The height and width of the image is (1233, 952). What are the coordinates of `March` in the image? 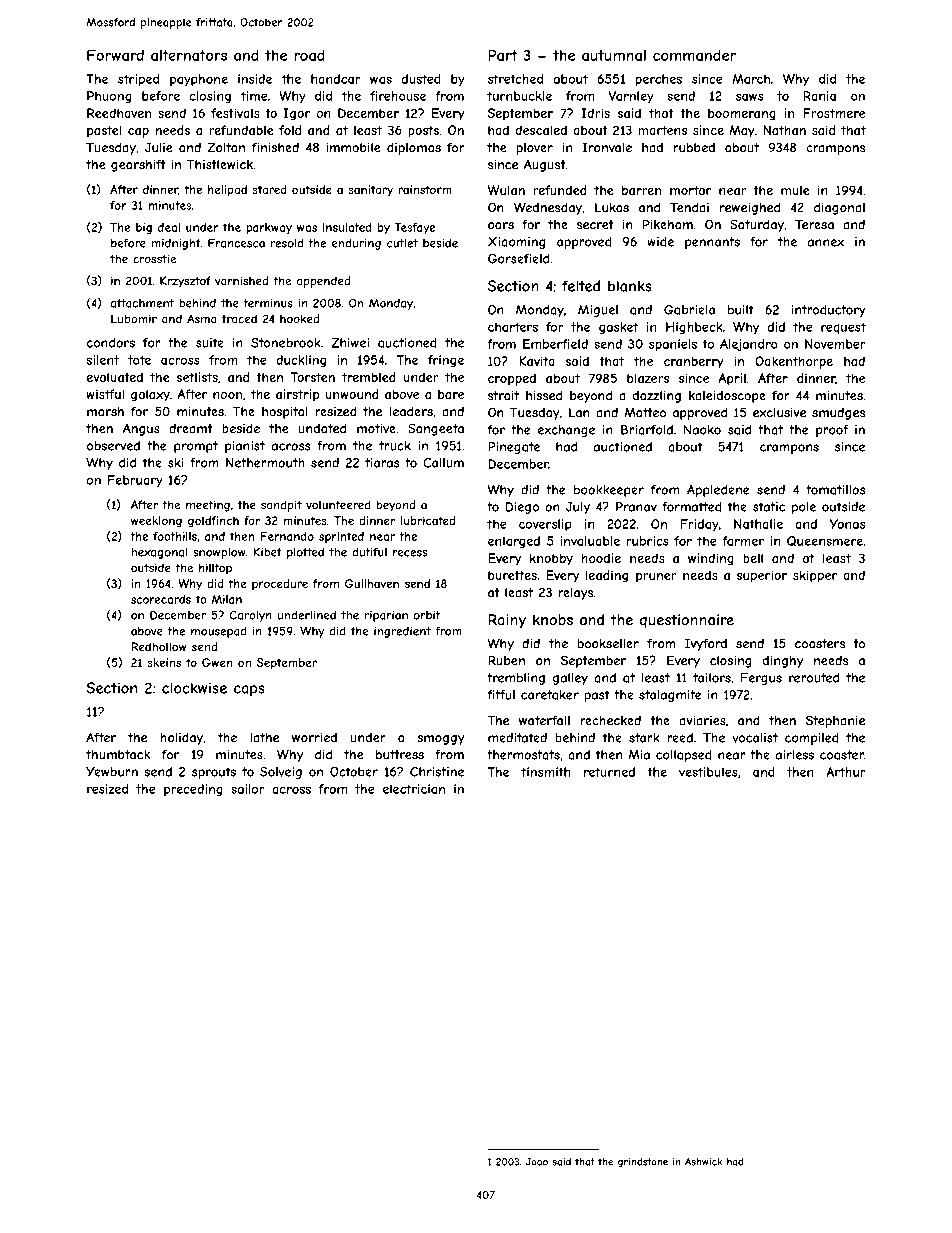 It's located at (751, 79).
